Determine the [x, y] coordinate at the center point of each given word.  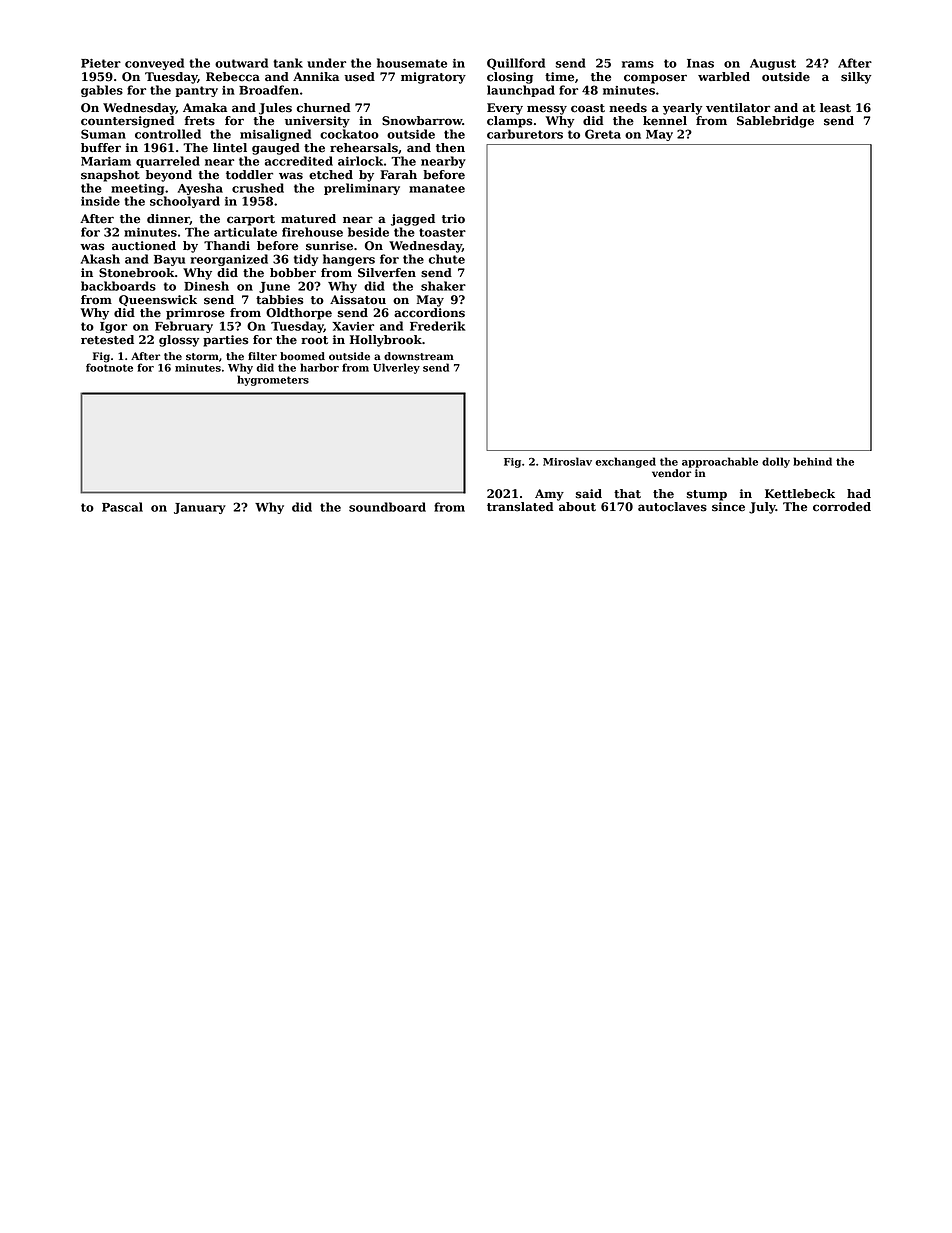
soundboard [387, 507]
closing [510, 78]
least [835, 108]
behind [812, 461]
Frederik [437, 326]
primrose [195, 314]
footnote [109, 367]
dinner [168, 219]
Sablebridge [775, 122]
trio [453, 219]
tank [288, 63]
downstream [419, 356]
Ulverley [396, 368]
